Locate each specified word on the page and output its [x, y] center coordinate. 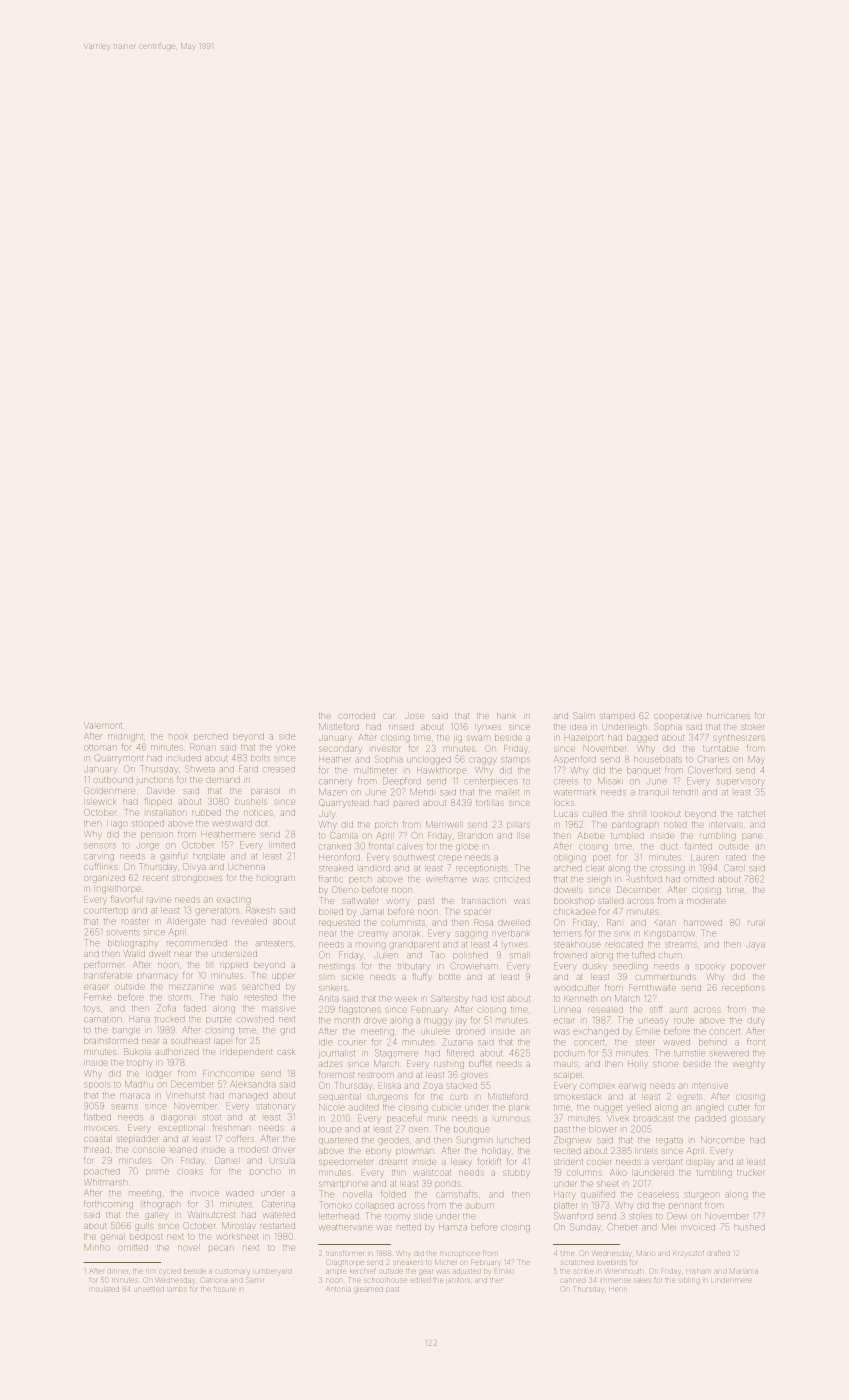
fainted [698, 846]
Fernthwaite [652, 987]
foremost [336, 1075]
